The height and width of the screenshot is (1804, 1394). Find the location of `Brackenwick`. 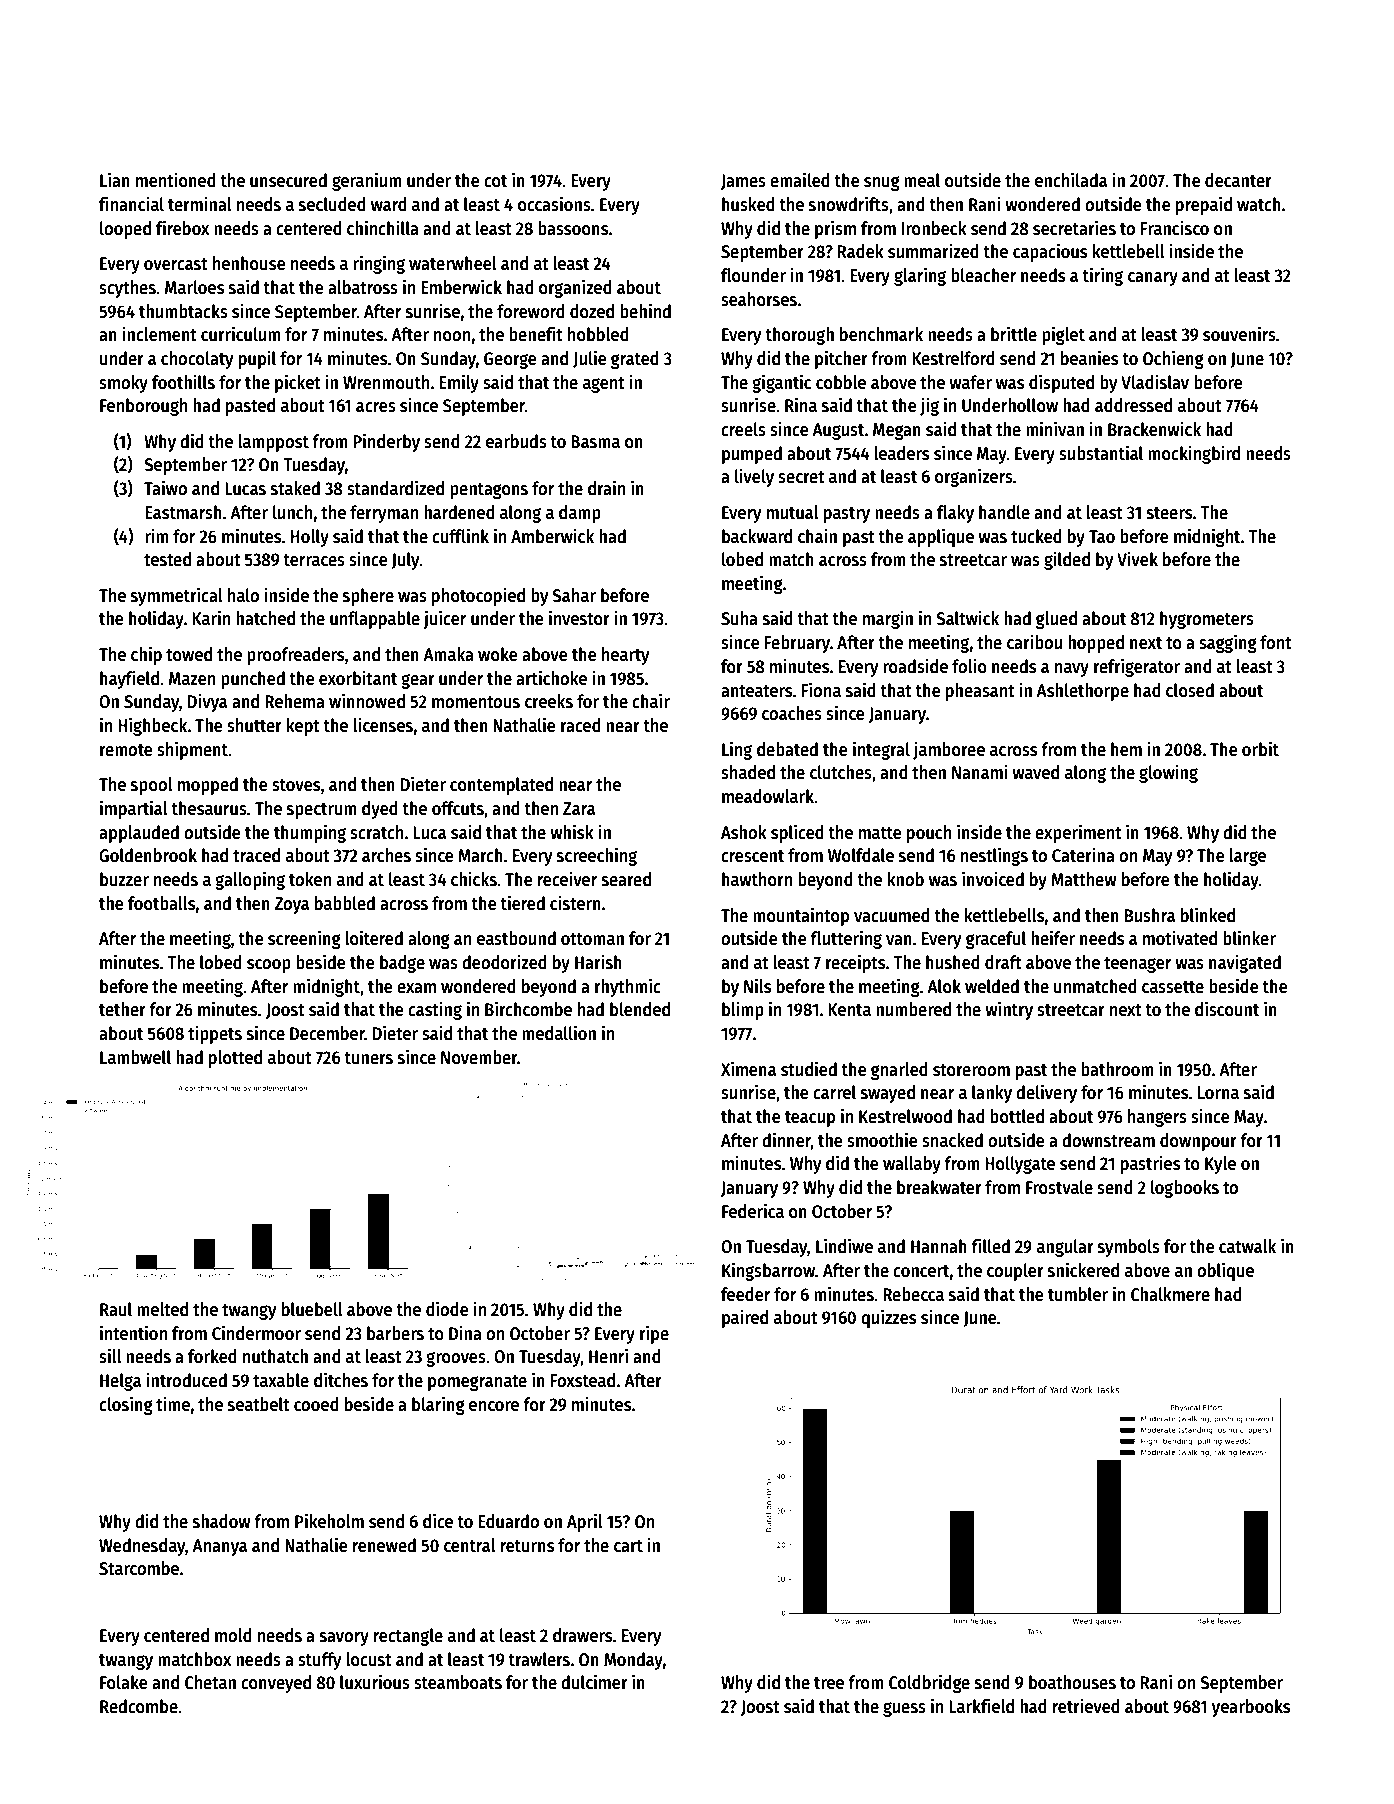

Brackenwick is located at coordinates (1154, 429).
